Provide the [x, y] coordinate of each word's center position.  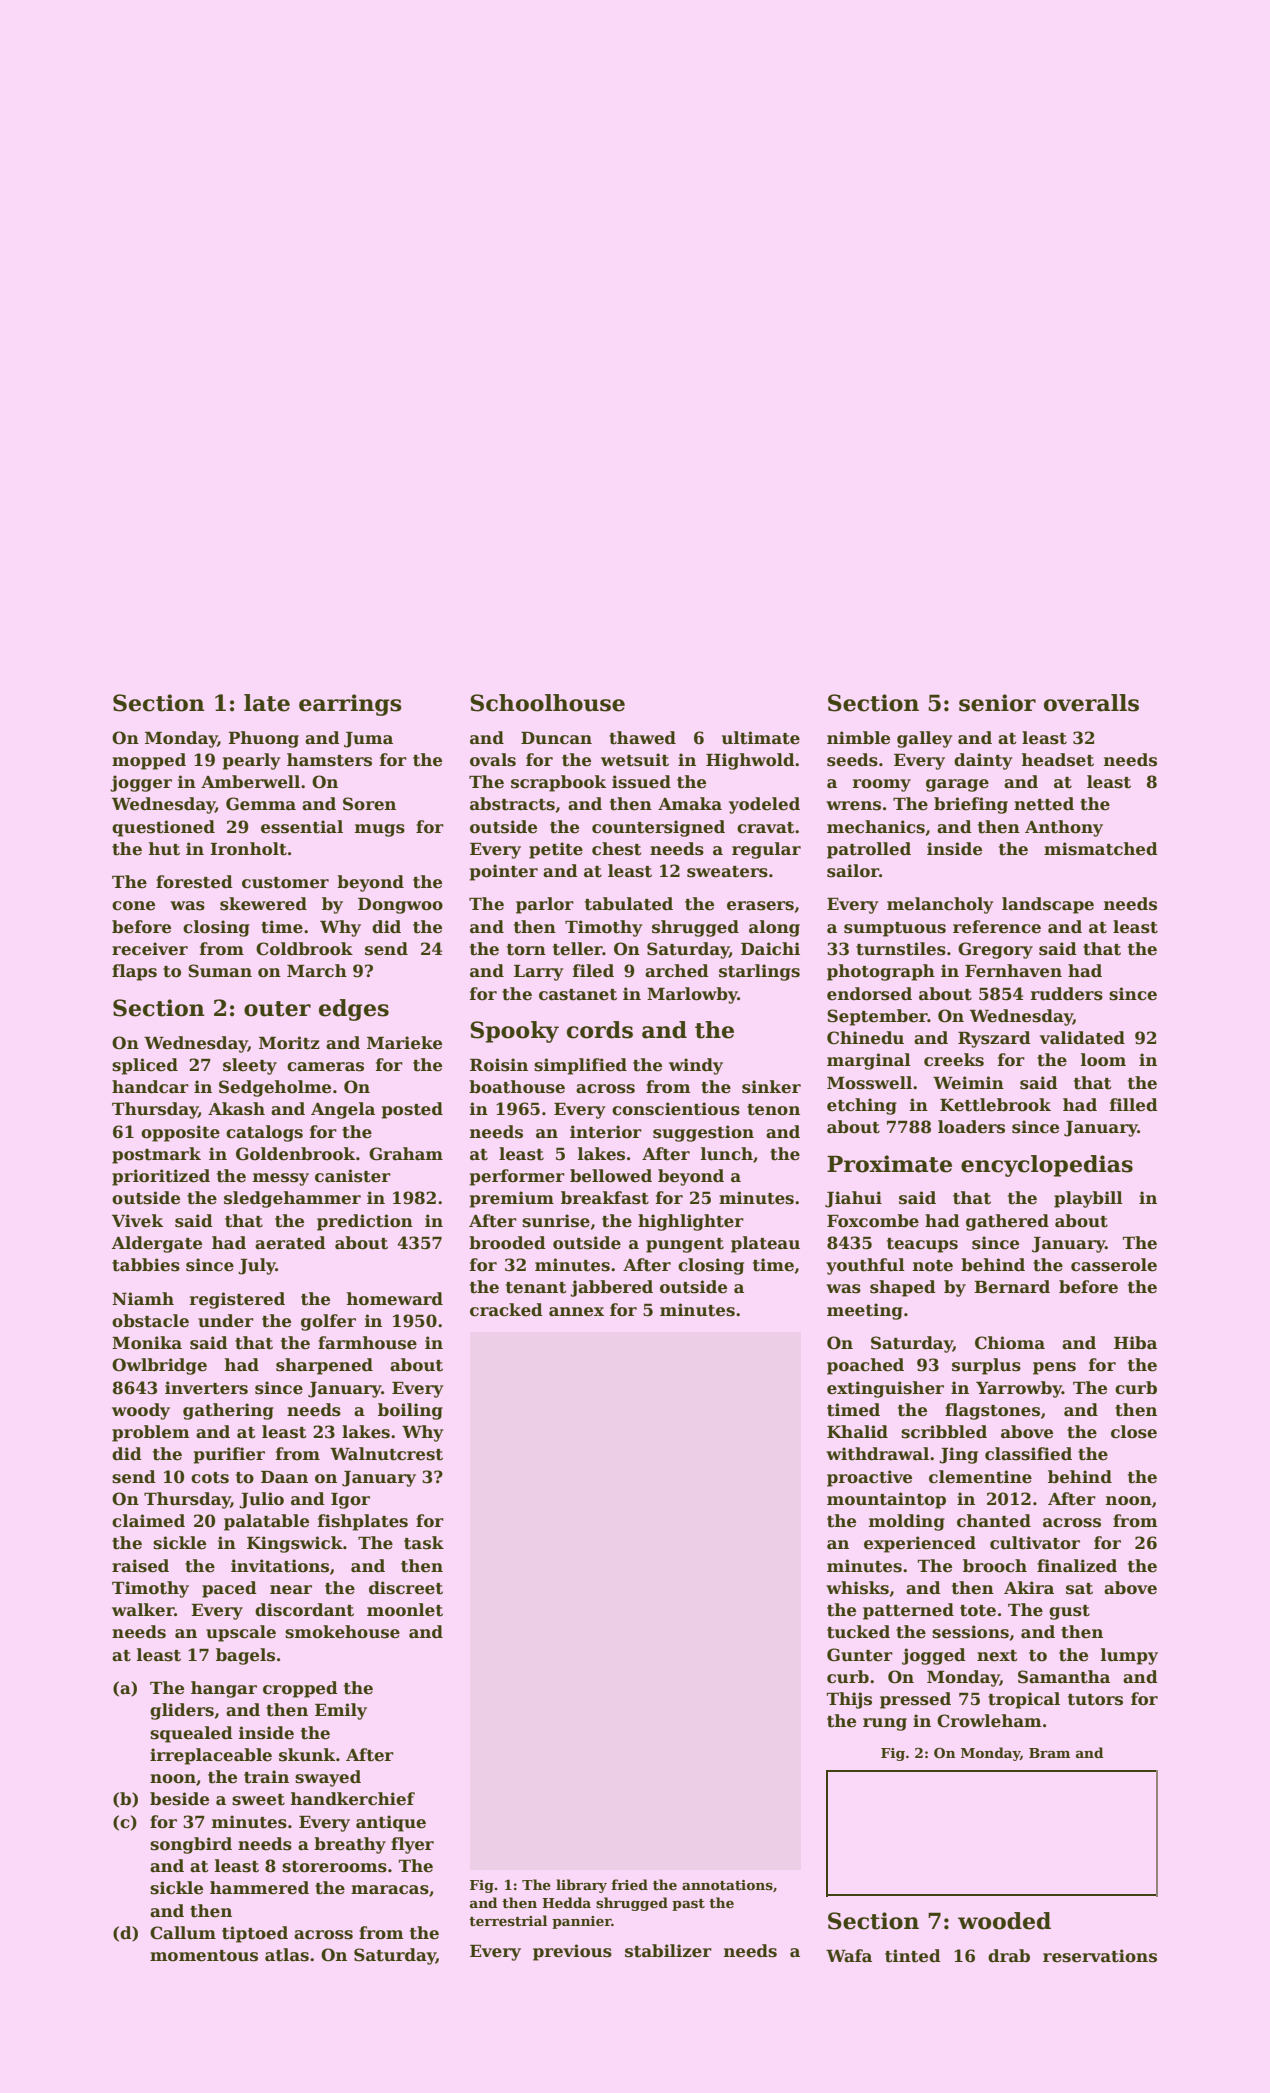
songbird [191, 1845]
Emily [341, 1711]
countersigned [658, 828]
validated [1082, 1038]
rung [885, 1724]
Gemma [261, 804]
